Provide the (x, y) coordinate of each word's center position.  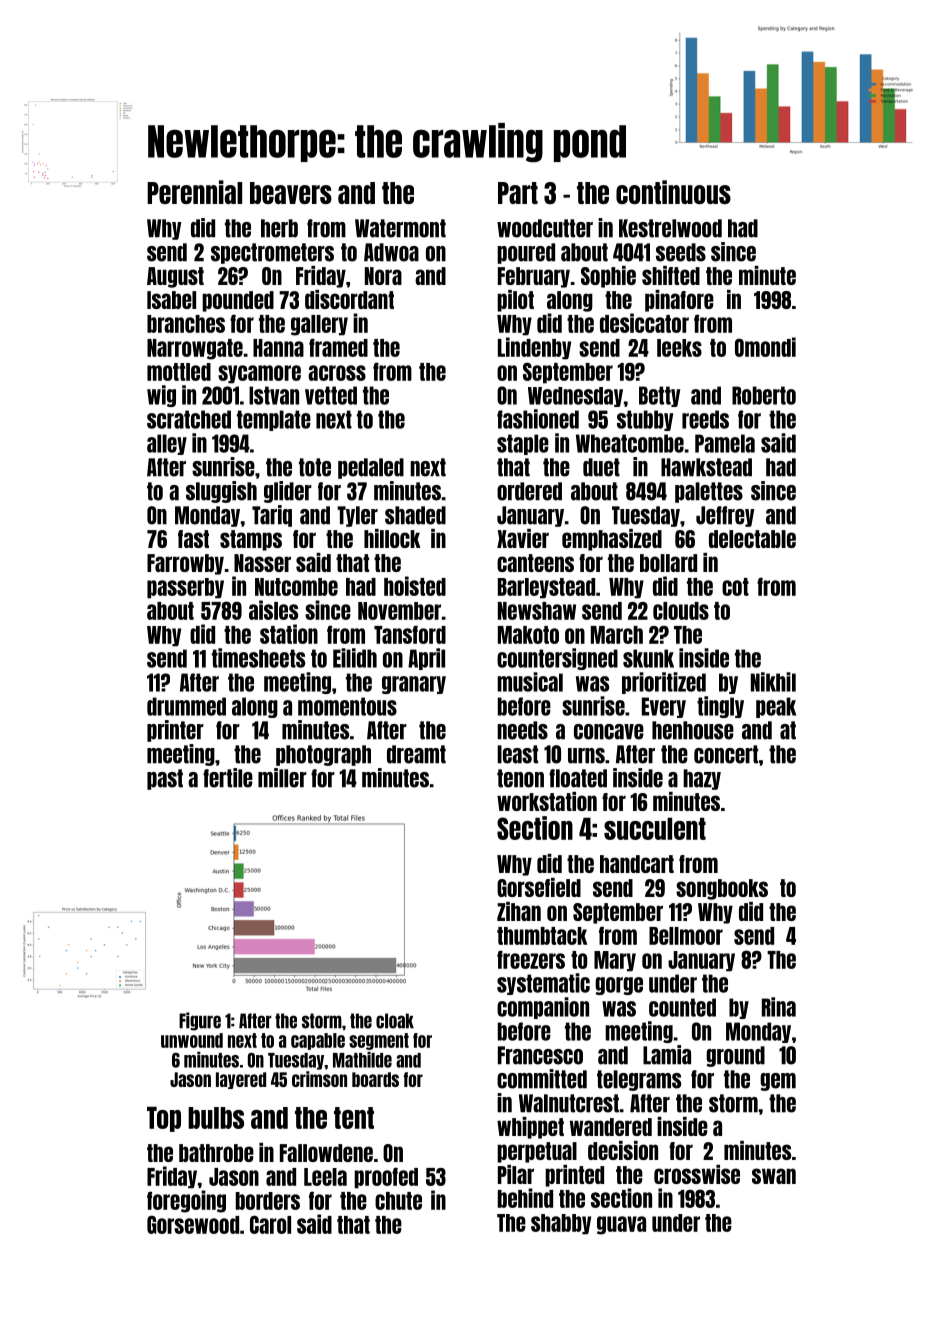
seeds (681, 252)
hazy (702, 779)
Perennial (194, 192)
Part (518, 193)
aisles (273, 610)
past (165, 779)
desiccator (644, 323)
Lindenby (534, 348)
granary (414, 685)
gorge (619, 986)
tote (315, 467)
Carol (270, 1224)
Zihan (519, 911)
